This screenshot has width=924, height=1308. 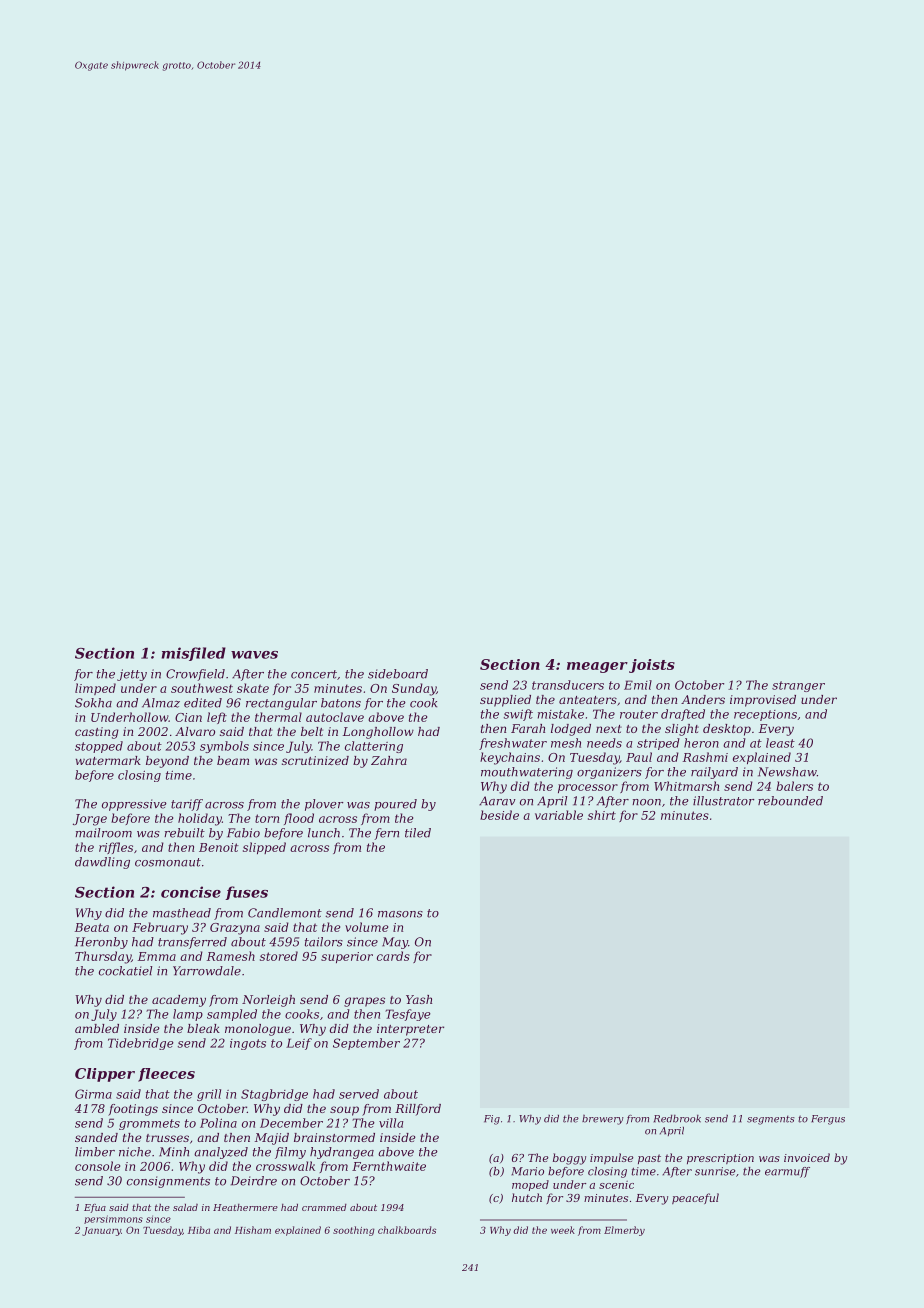 What do you see at coordinates (191, 892) in the screenshot?
I see `concise` at bounding box center [191, 892].
